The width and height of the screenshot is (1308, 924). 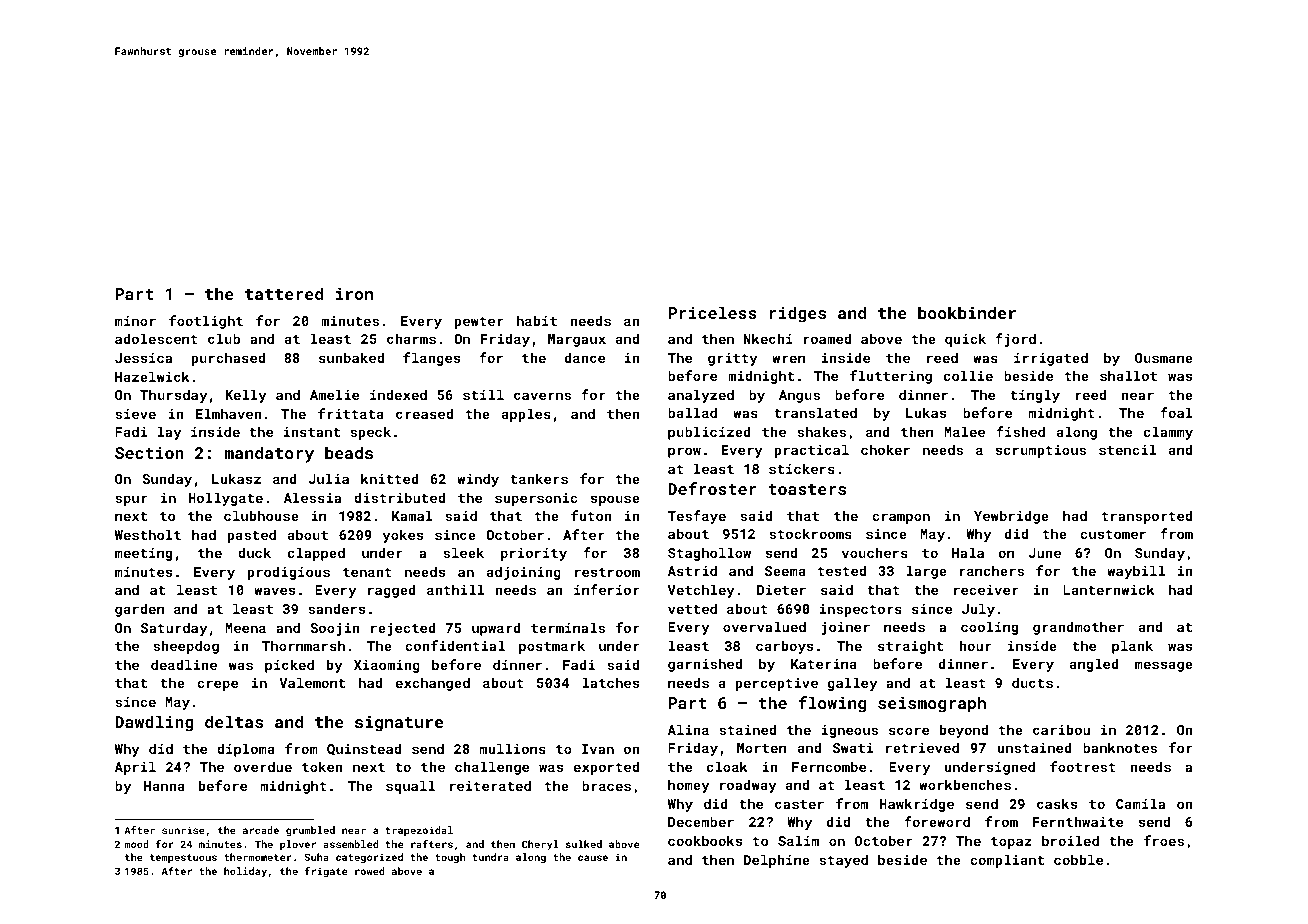 I want to click on bookbinder, so click(x=967, y=312).
